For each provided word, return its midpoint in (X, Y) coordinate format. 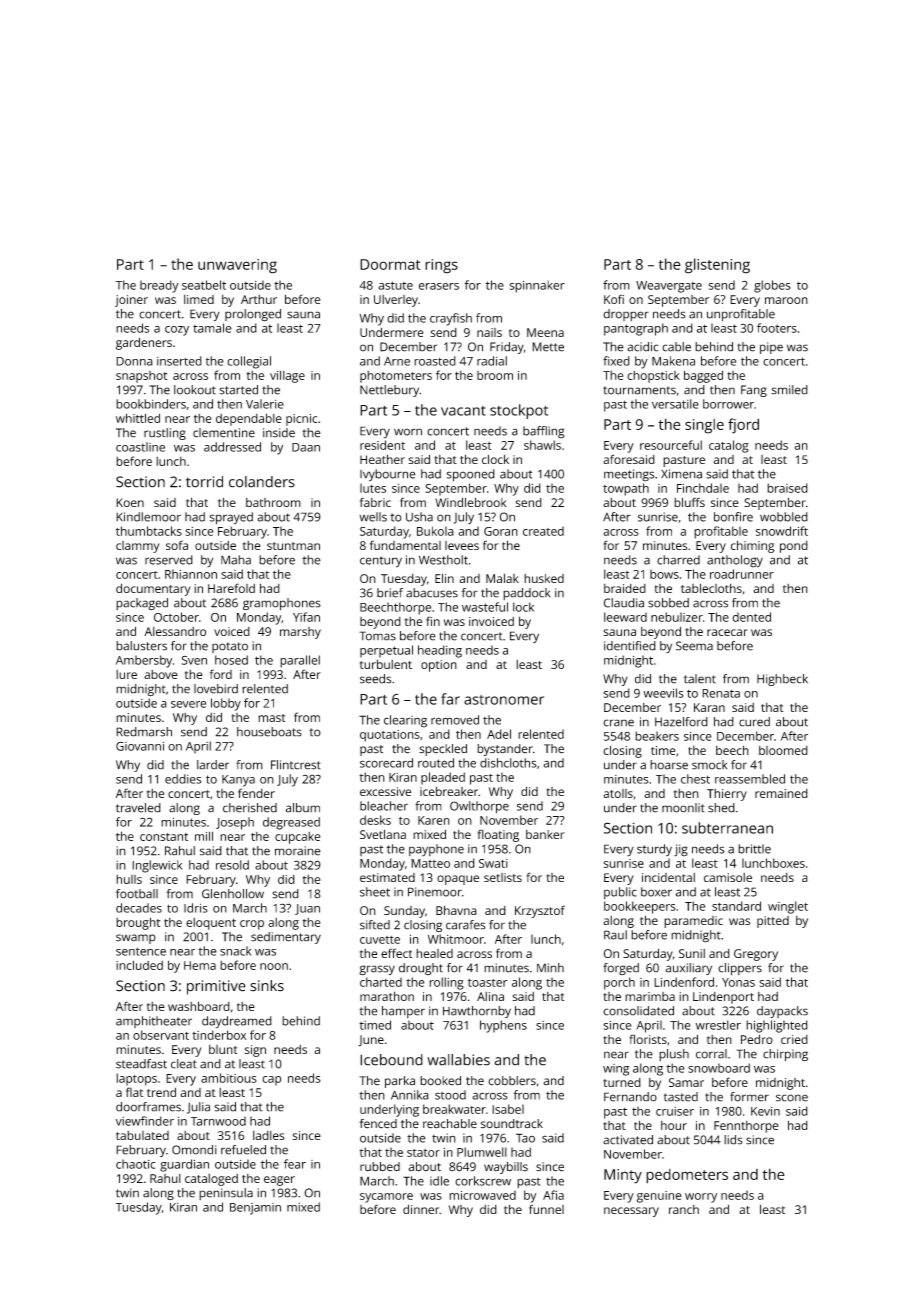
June (371, 1041)
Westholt (443, 560)
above (161, 674)
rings (441, 266)
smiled (789, 390)
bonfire (733, 517)
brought (138, 923)
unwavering (237, 266)
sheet (375, 892)
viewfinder (145, 1121)
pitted (773, 922)
